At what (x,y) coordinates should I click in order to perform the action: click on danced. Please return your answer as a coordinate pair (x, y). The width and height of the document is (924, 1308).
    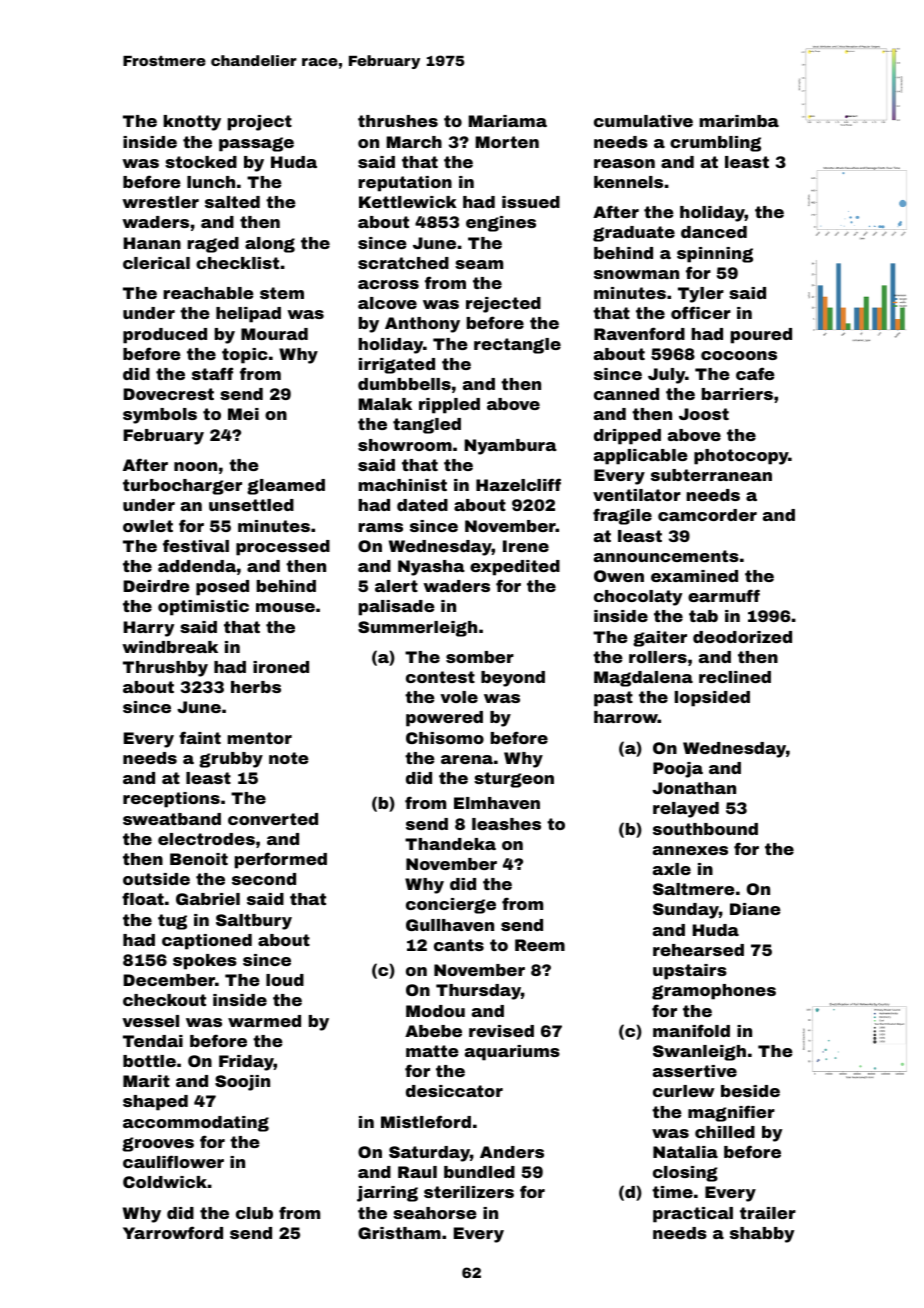
    Looking at the image, I should click on (714, 232).
